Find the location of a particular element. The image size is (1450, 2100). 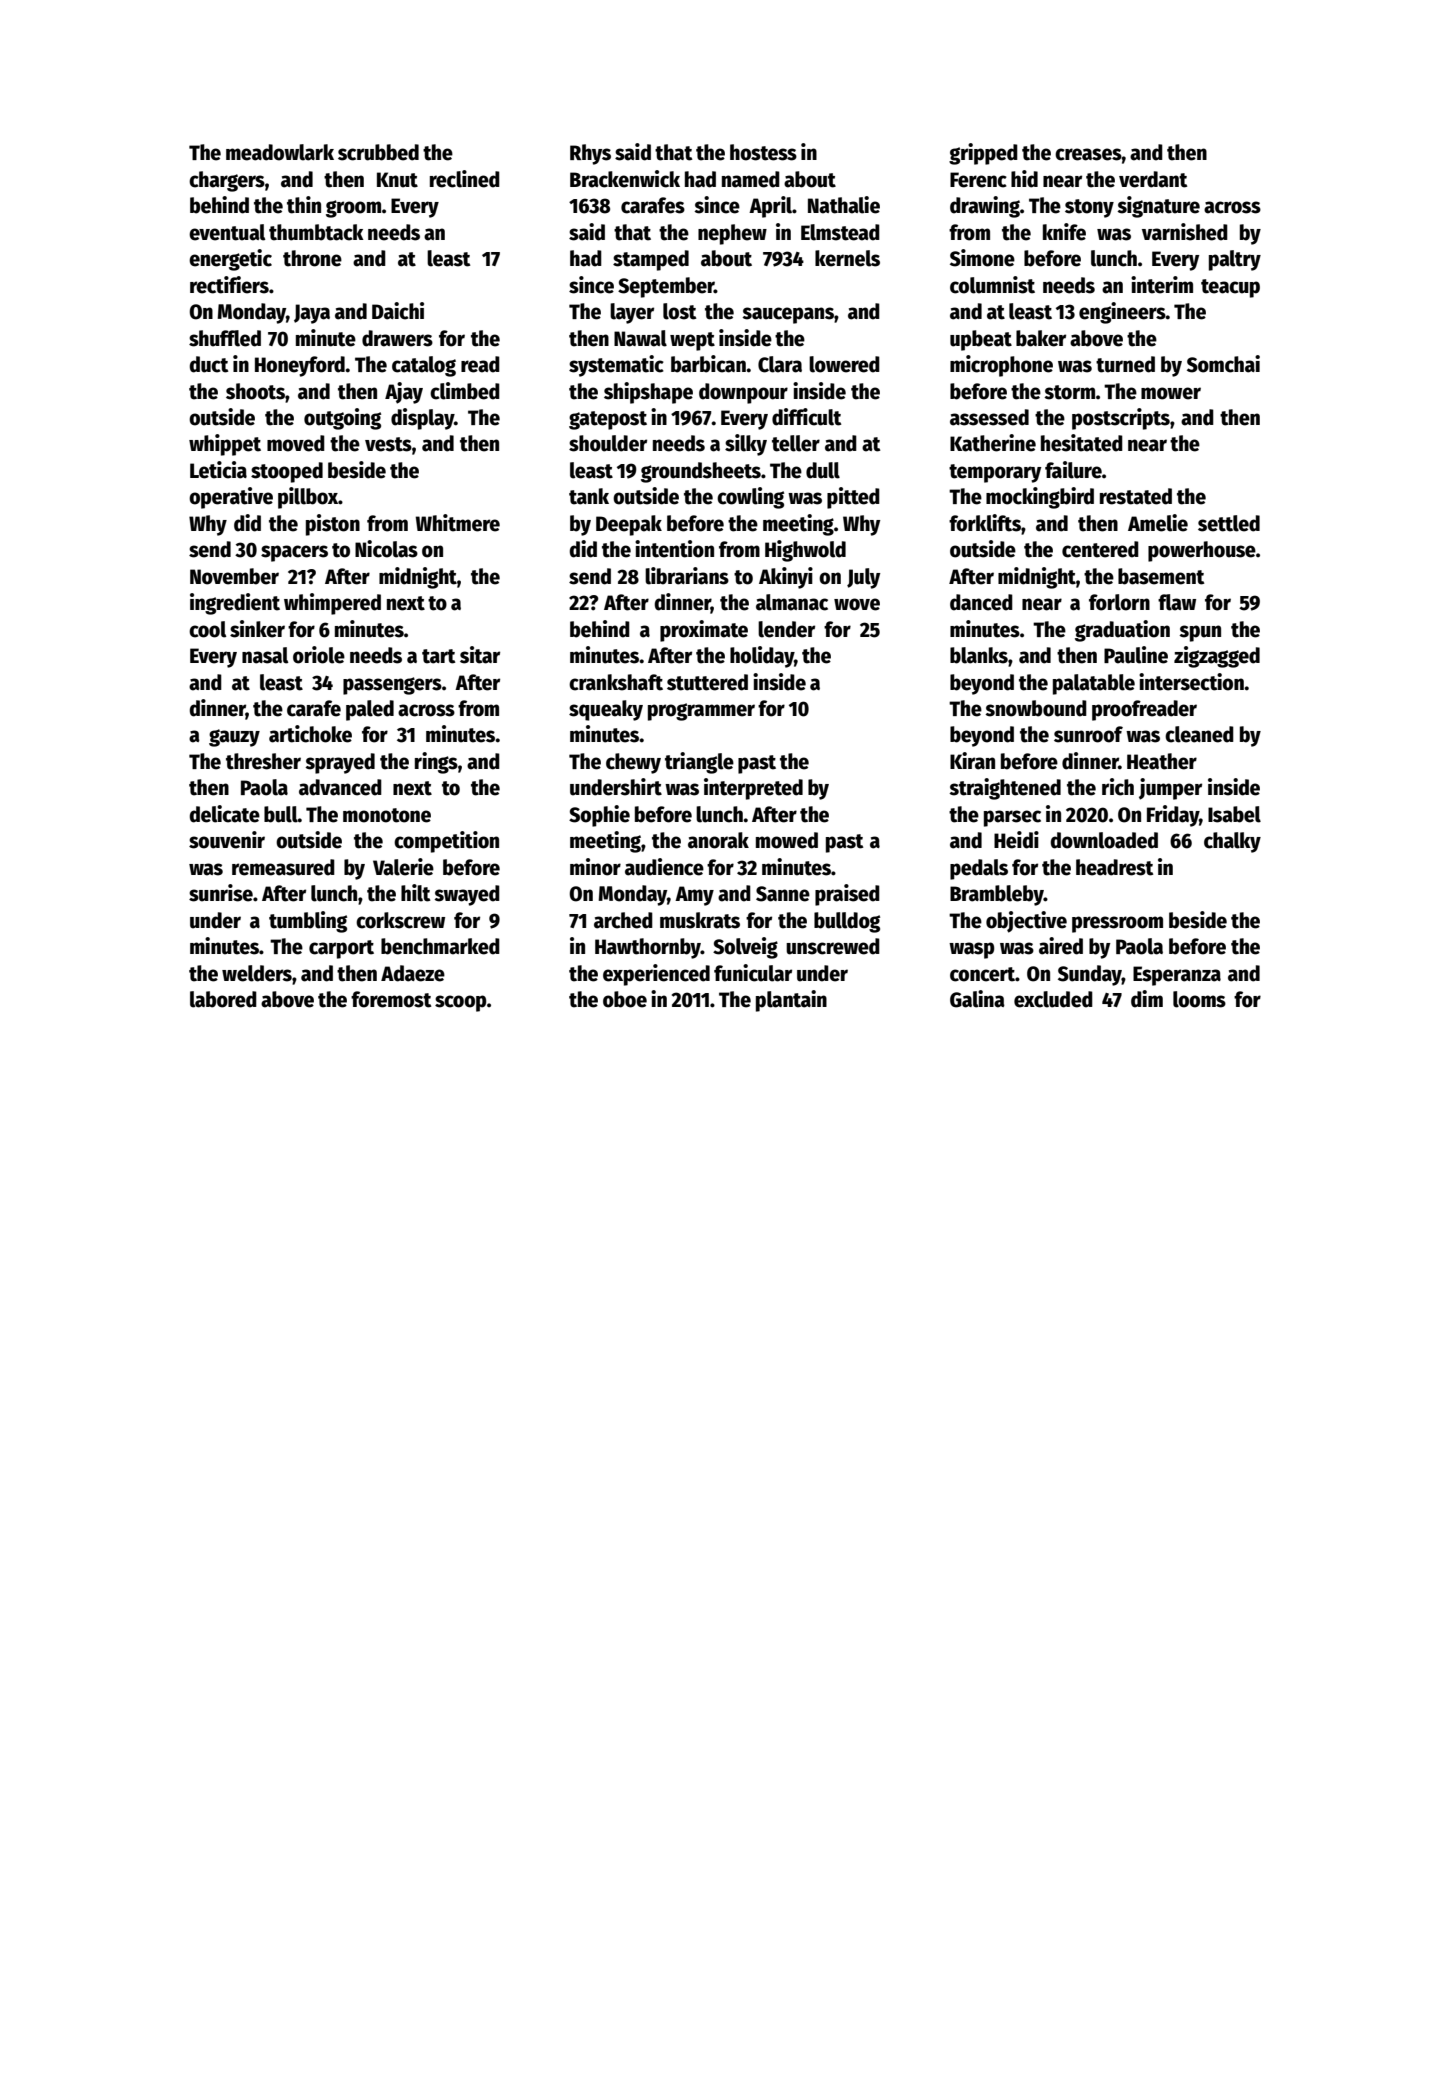

dull is located at coordinates (823, 470).
